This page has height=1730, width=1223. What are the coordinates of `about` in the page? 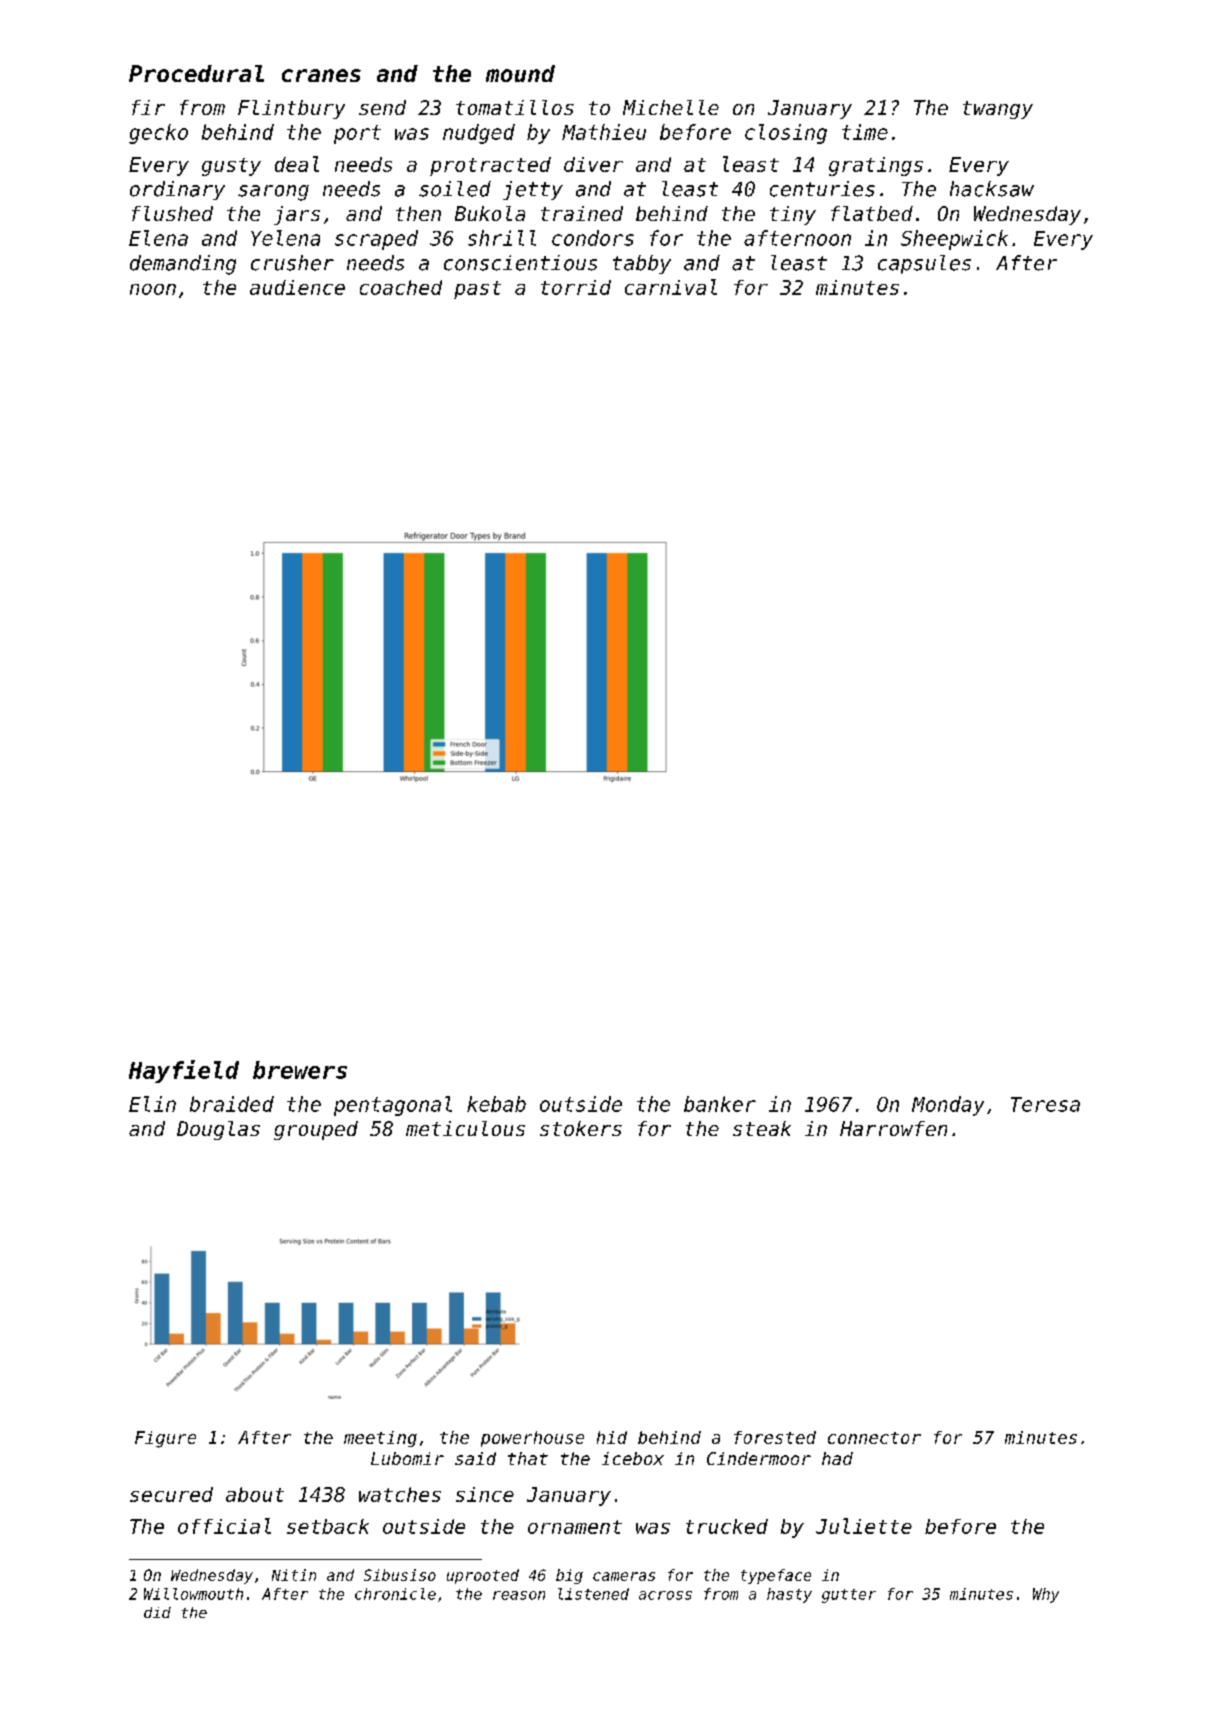 It's located at (255, 1494).
